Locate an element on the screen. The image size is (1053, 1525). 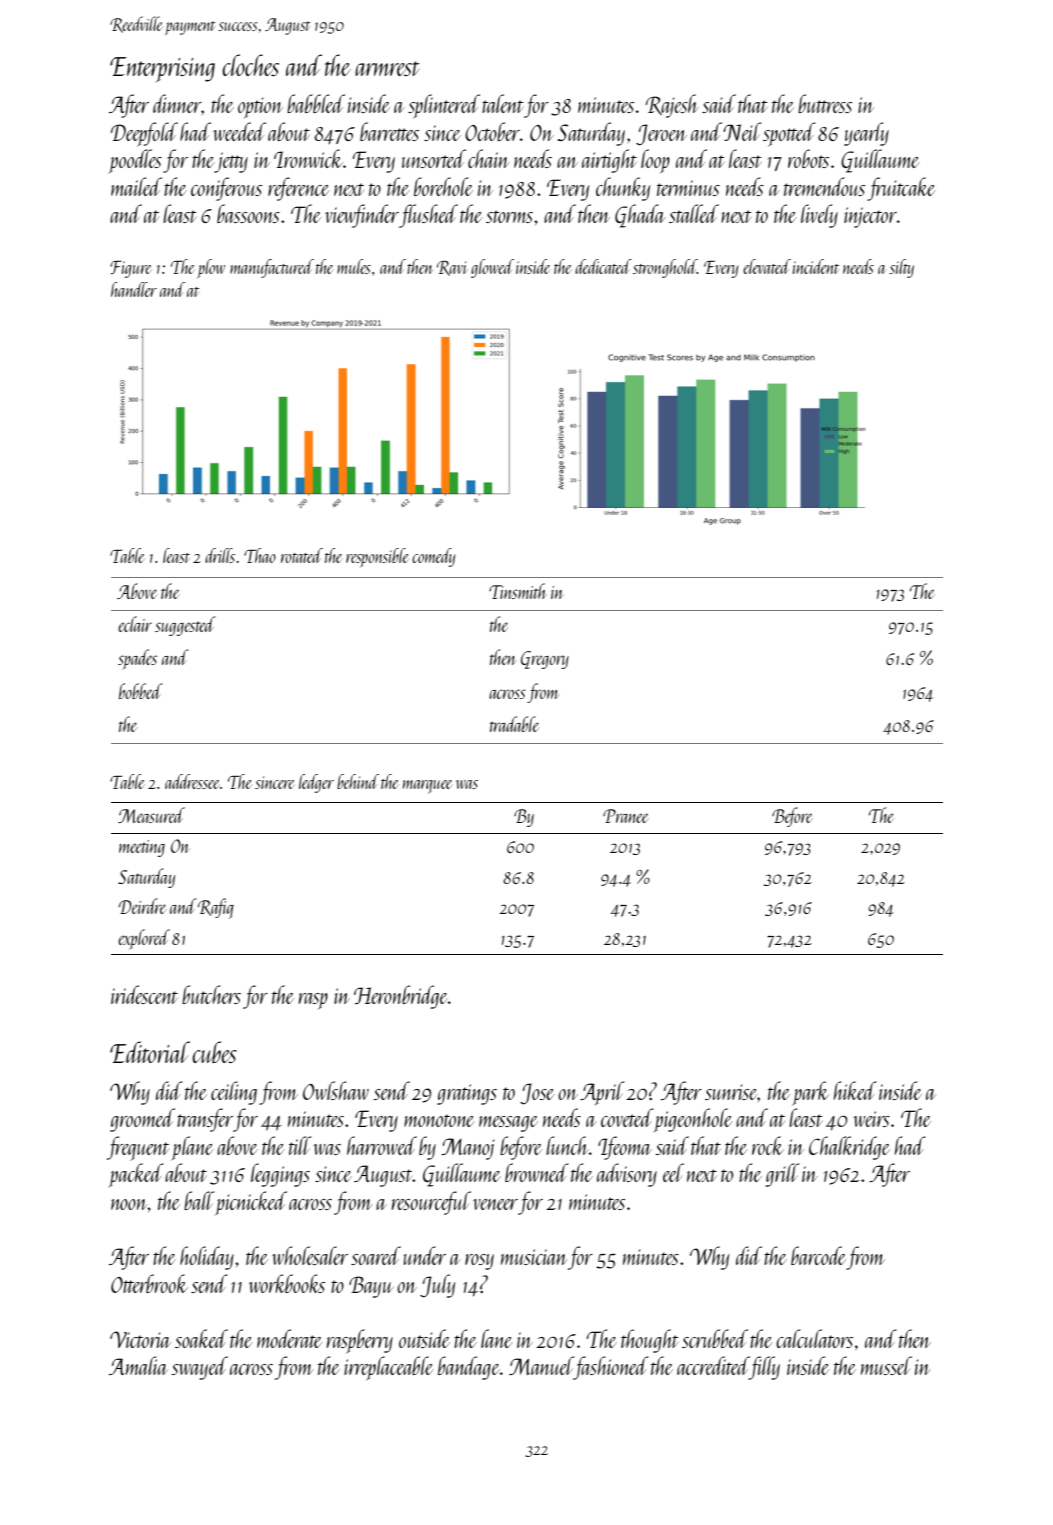
cloches is located at coordinates (250, 65).
